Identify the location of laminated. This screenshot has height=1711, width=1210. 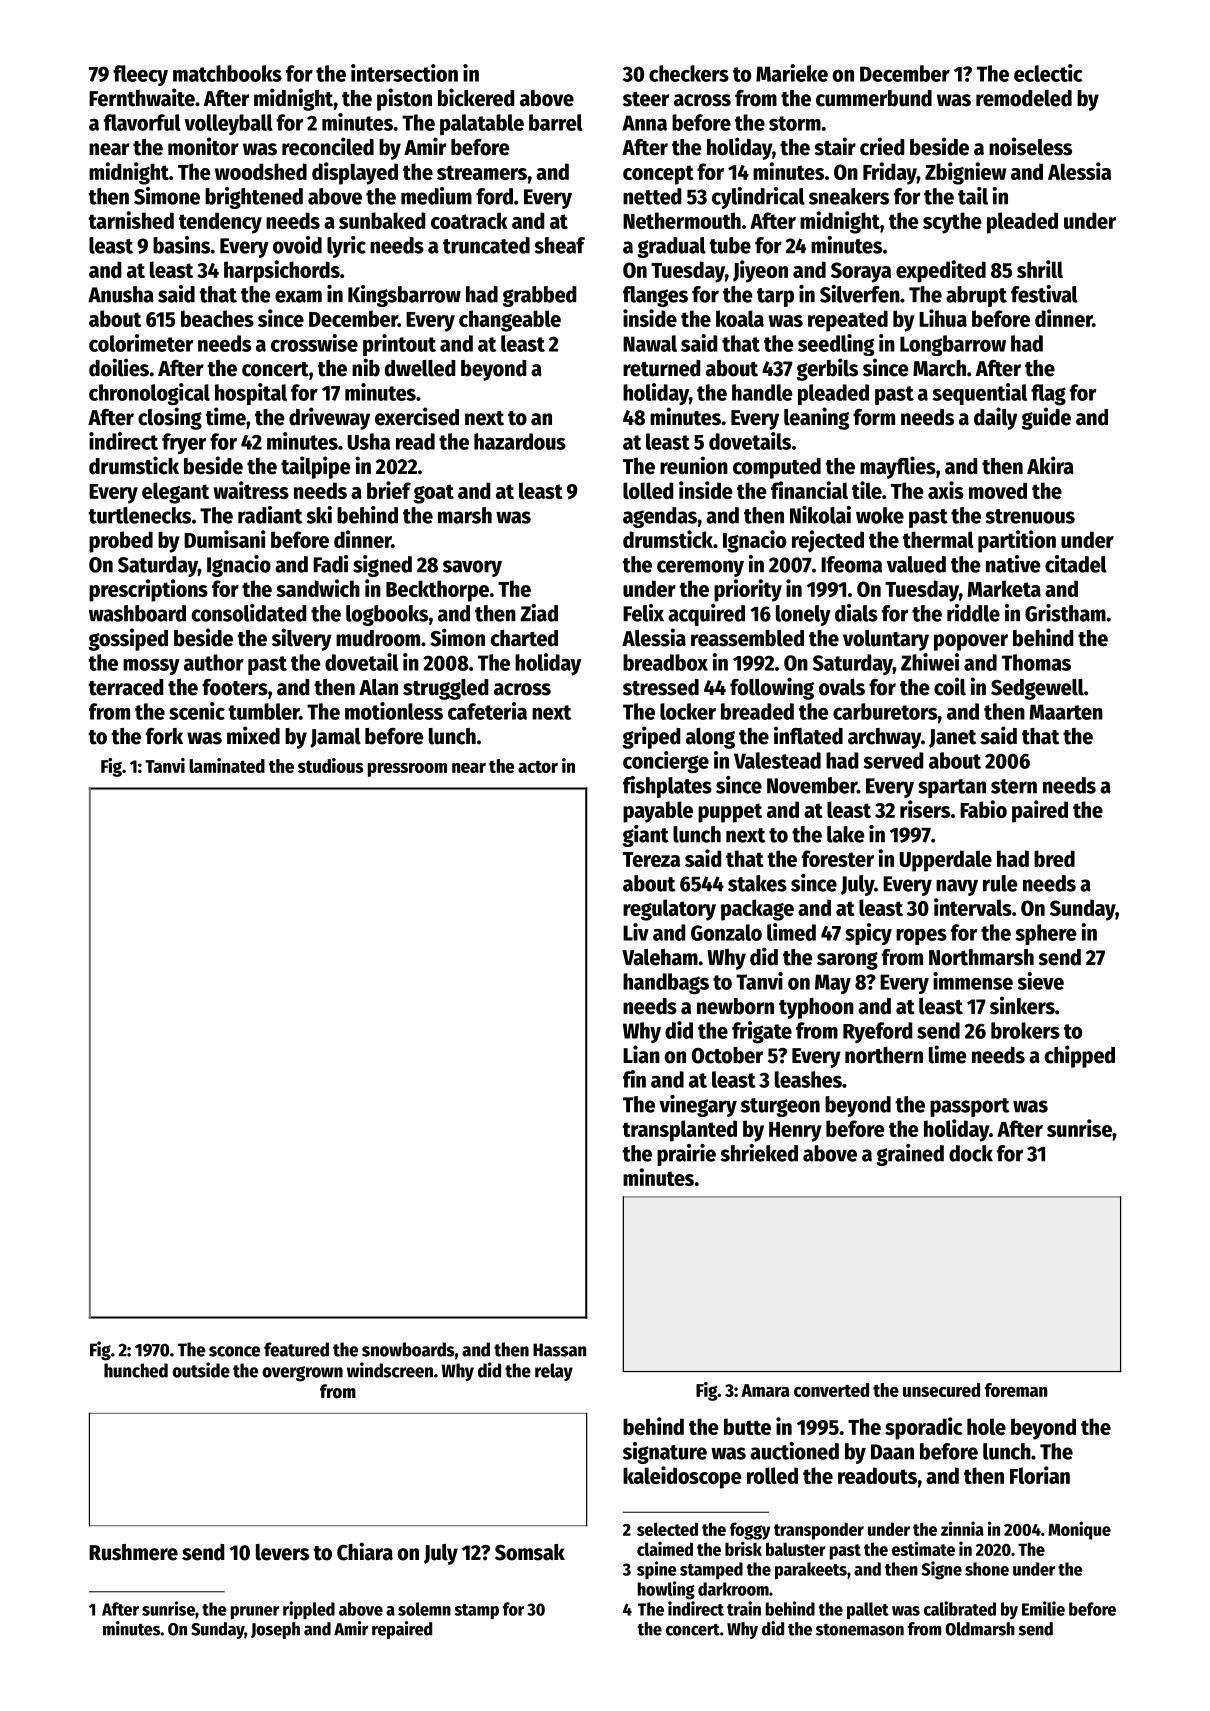
(227, 765).
